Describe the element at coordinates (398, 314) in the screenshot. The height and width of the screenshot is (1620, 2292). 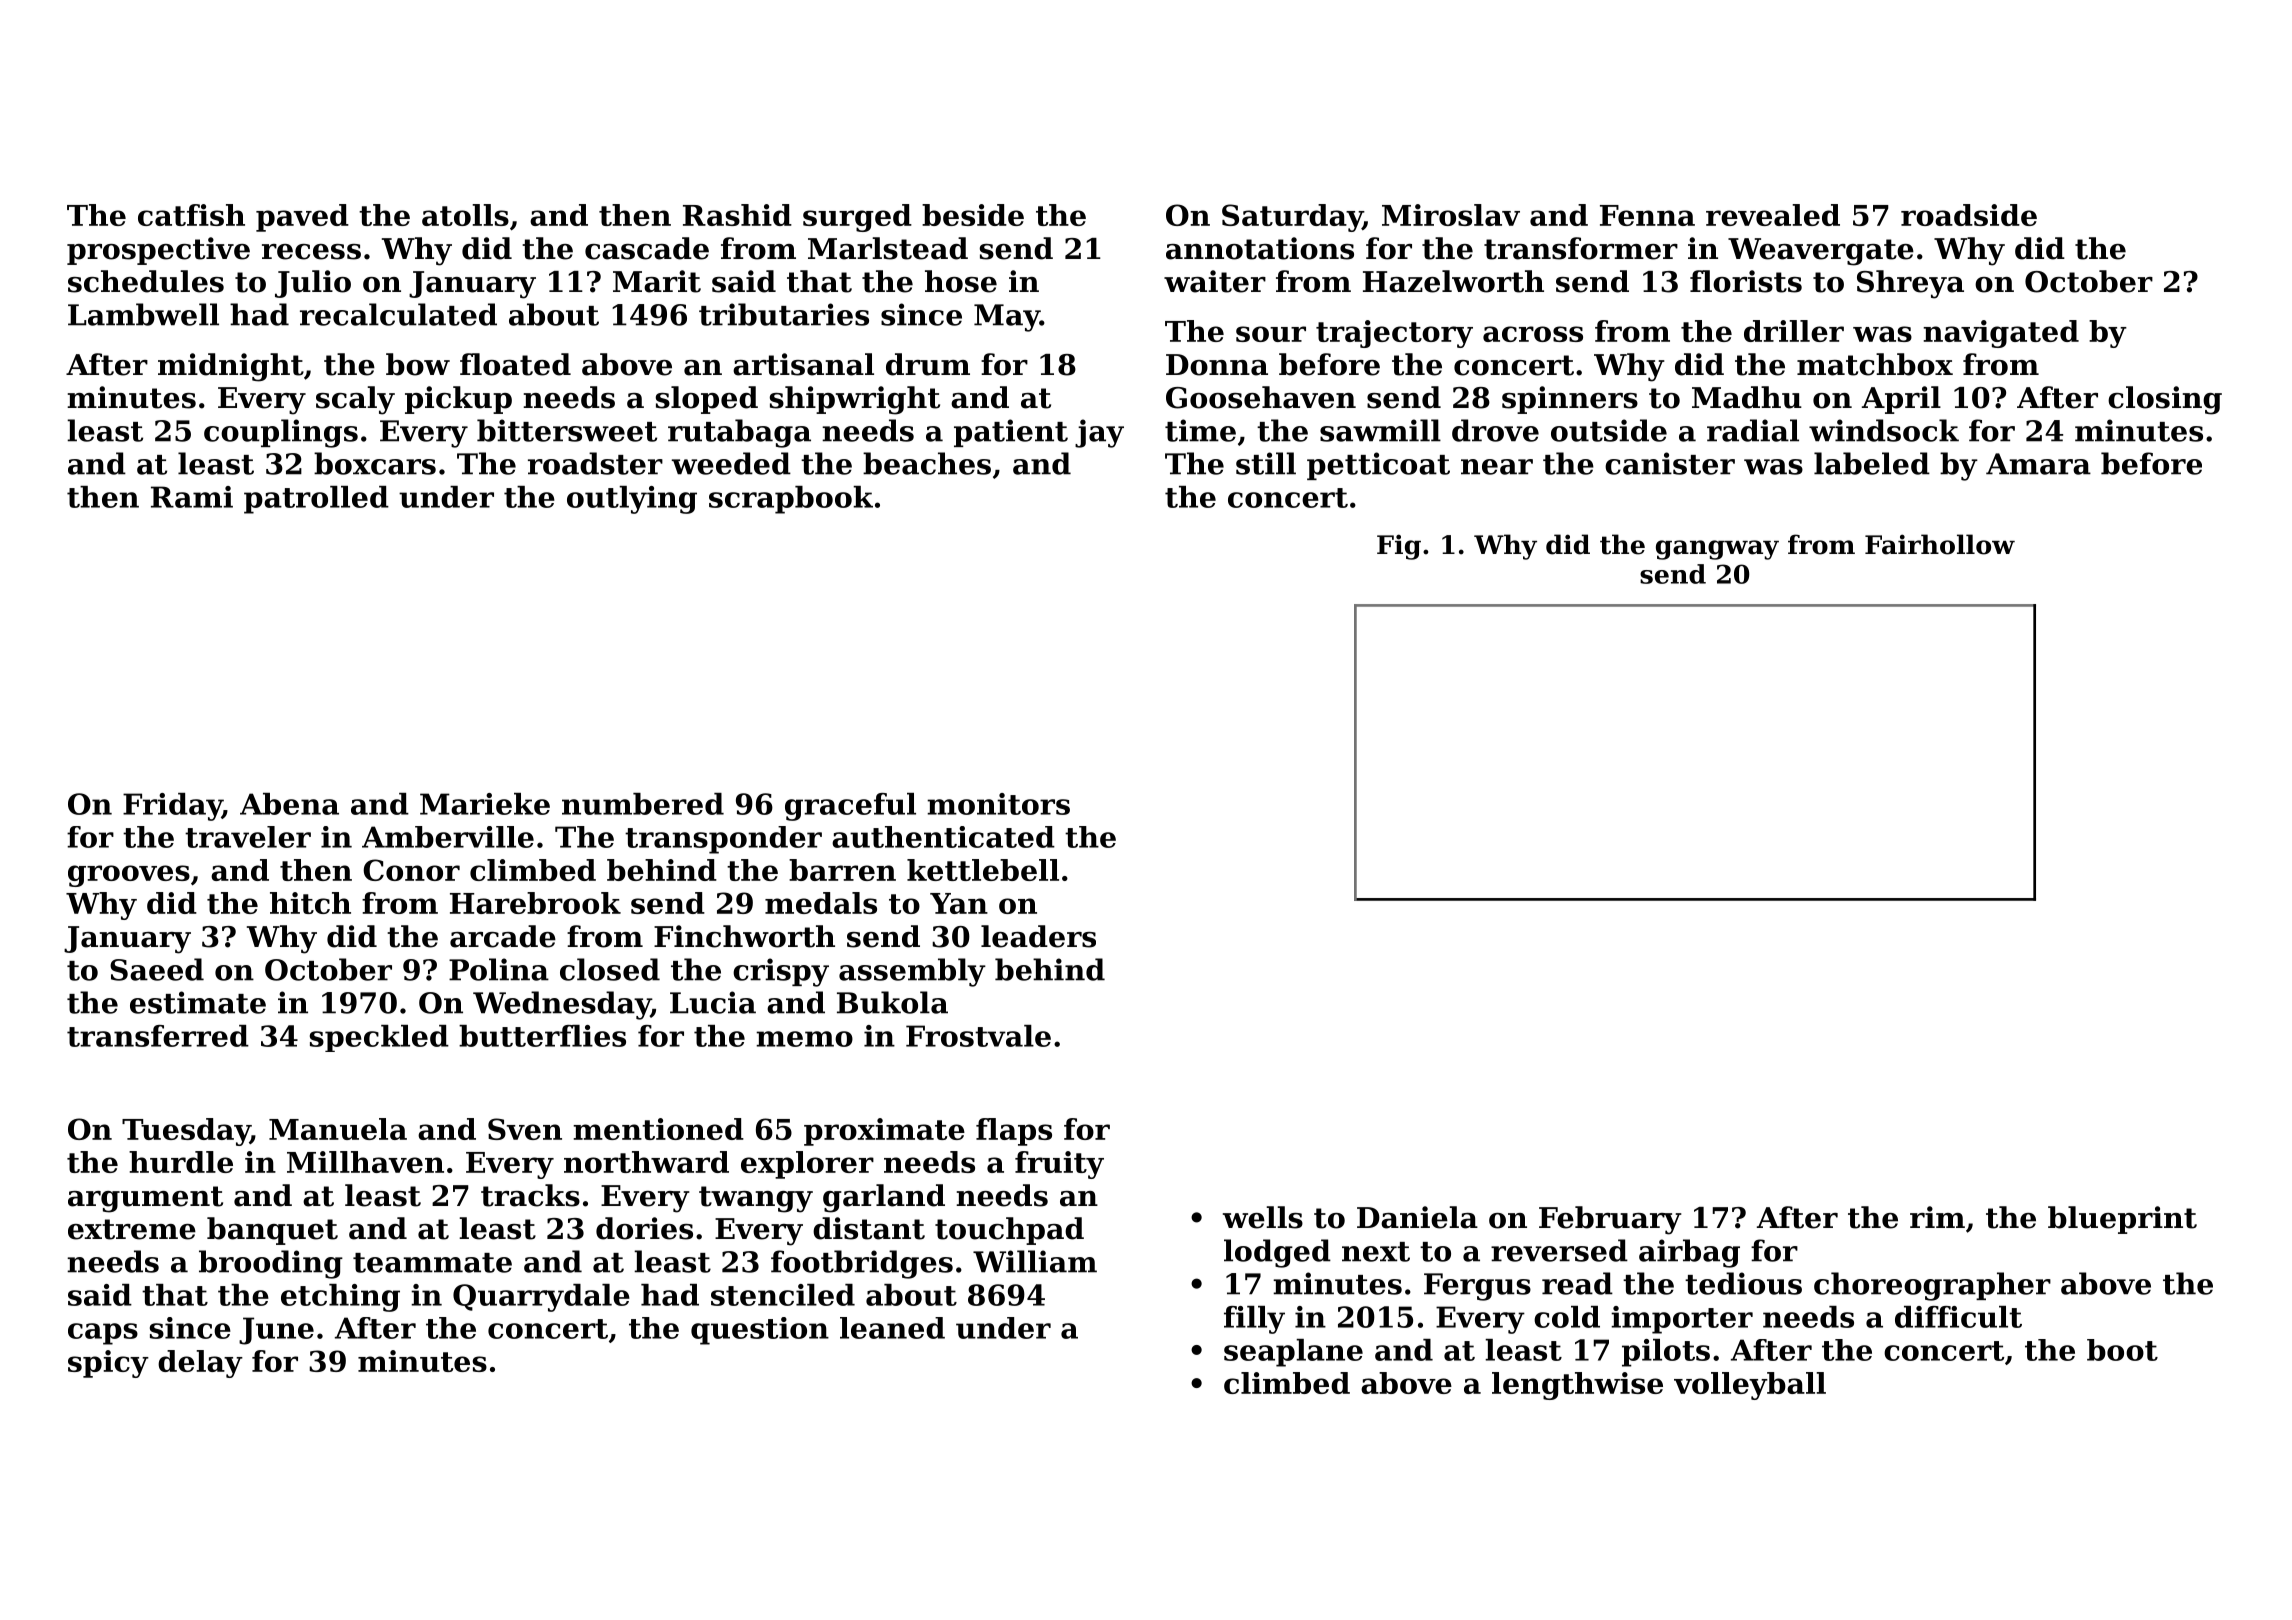
I see `recalculated` at that location.
